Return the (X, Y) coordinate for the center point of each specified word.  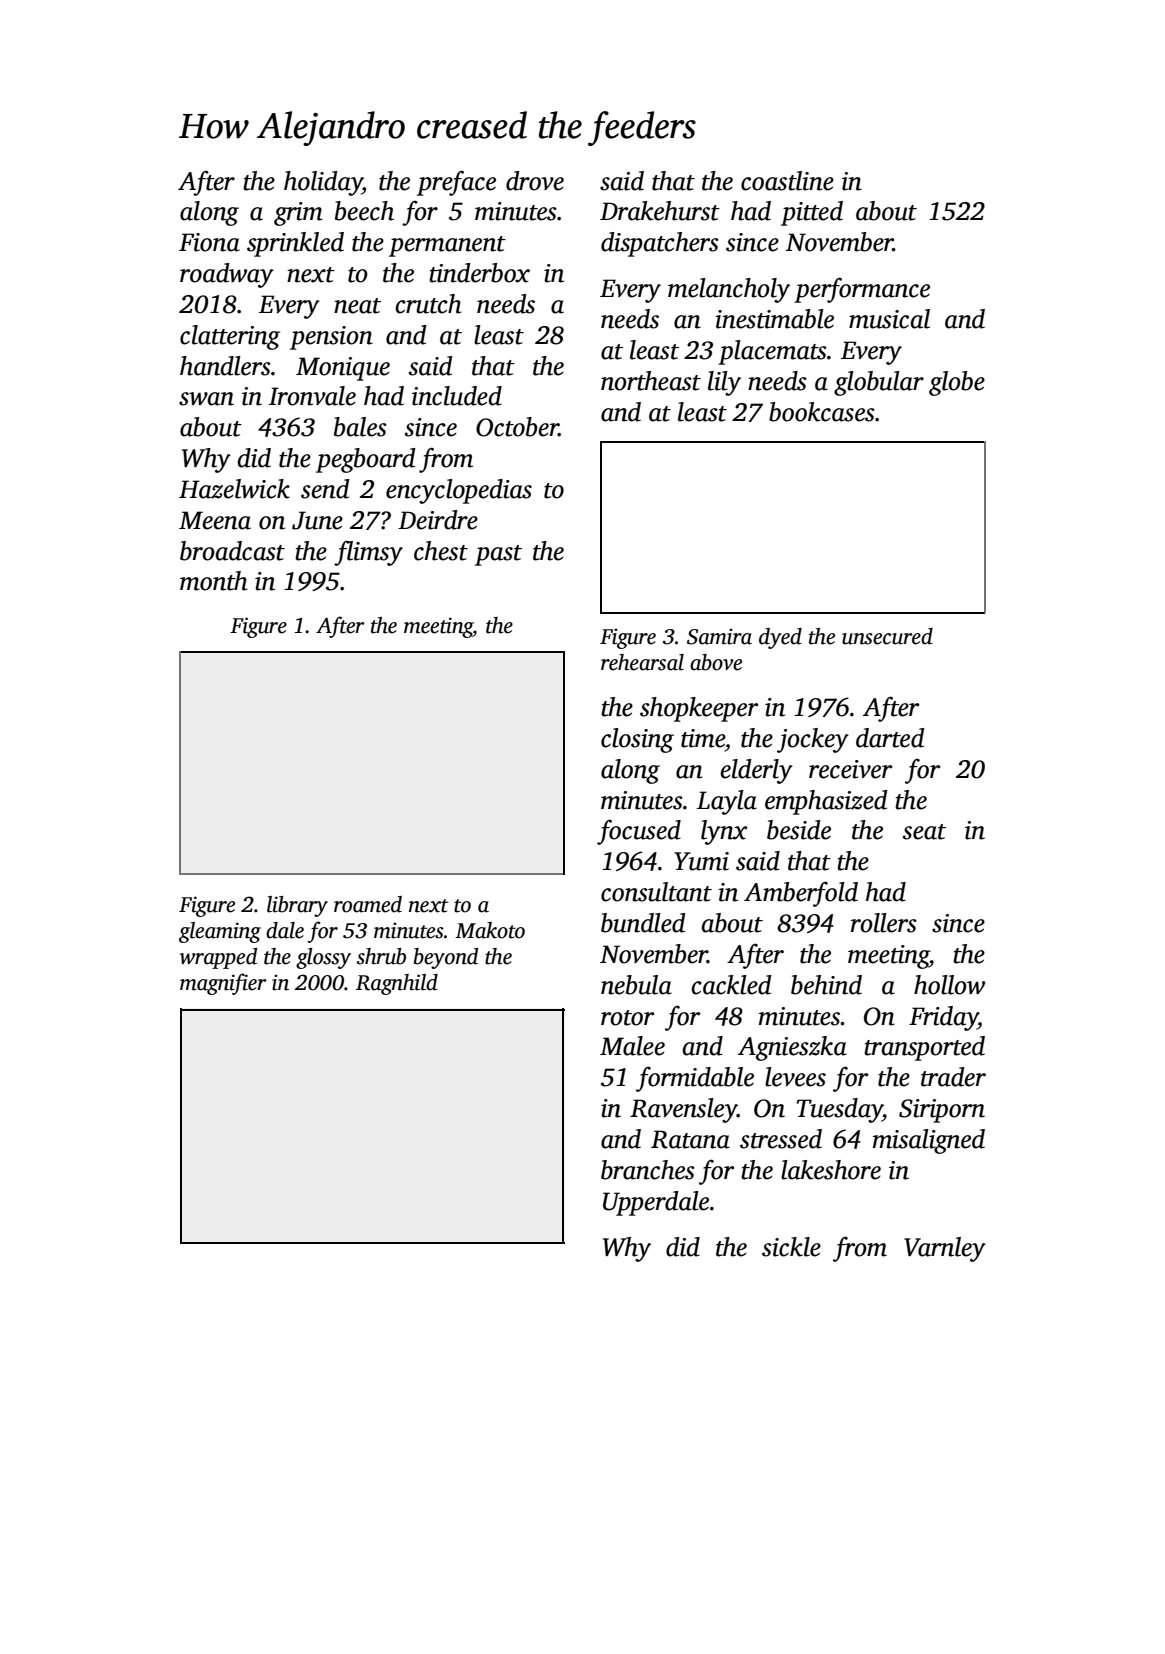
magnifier (223, 984)
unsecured (887, 636)
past (498, 555)
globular (879, 383)
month (213, 581)
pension (331, 338)
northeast (651, 381)
